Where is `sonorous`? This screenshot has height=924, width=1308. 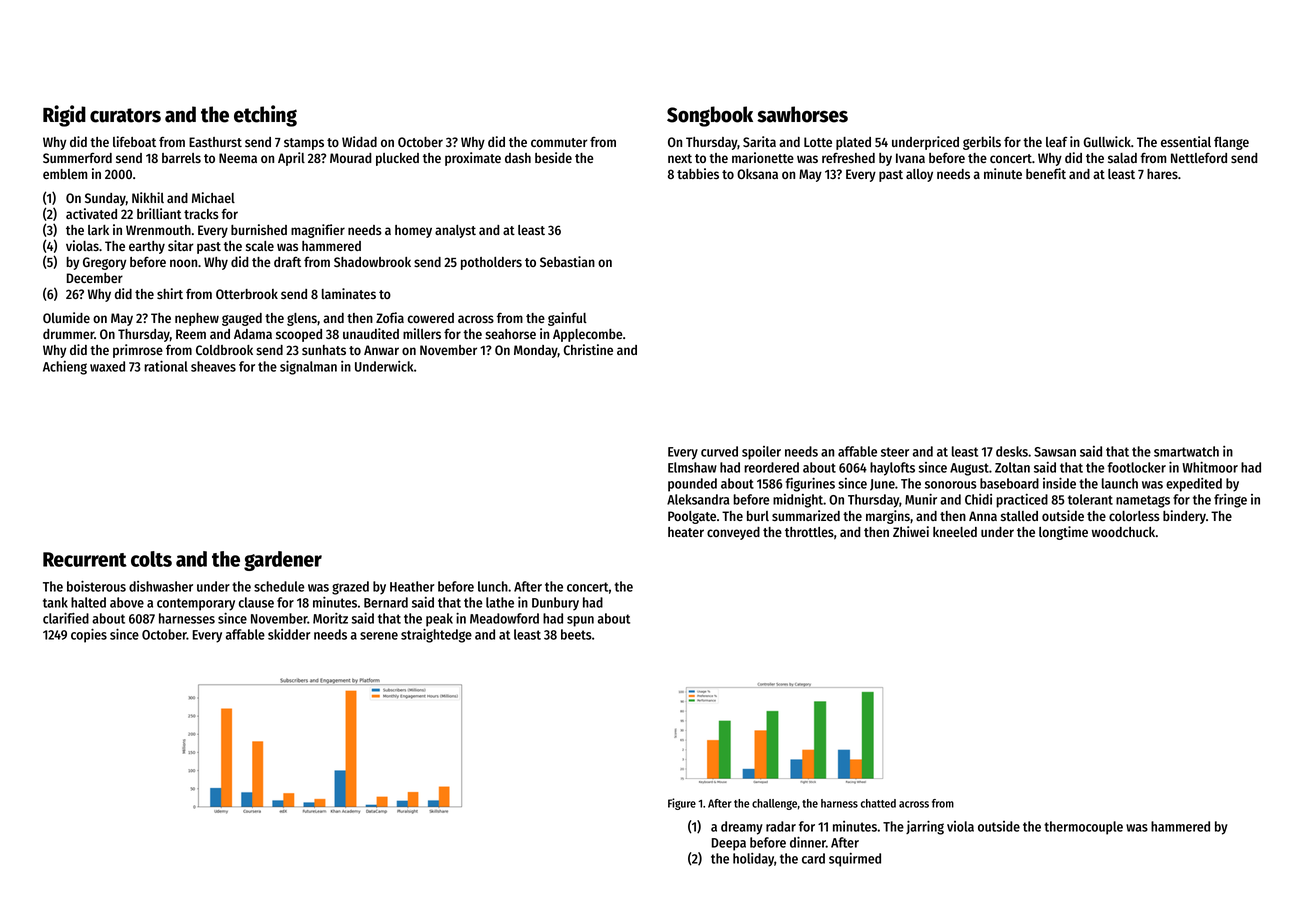
sonorous is located at coordinates (951, 485).
